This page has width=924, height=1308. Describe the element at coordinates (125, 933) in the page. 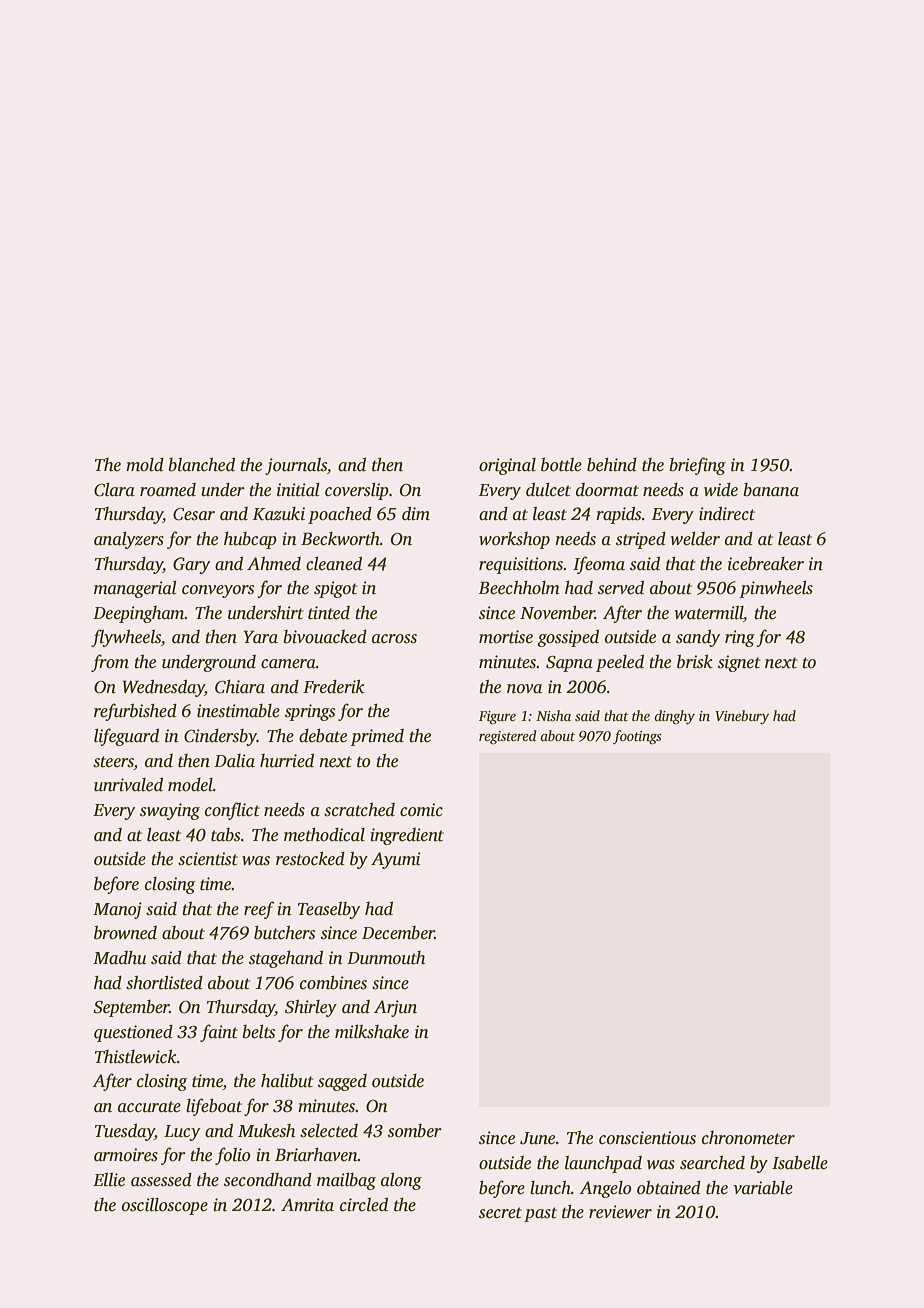

I see `browned` at that location.
